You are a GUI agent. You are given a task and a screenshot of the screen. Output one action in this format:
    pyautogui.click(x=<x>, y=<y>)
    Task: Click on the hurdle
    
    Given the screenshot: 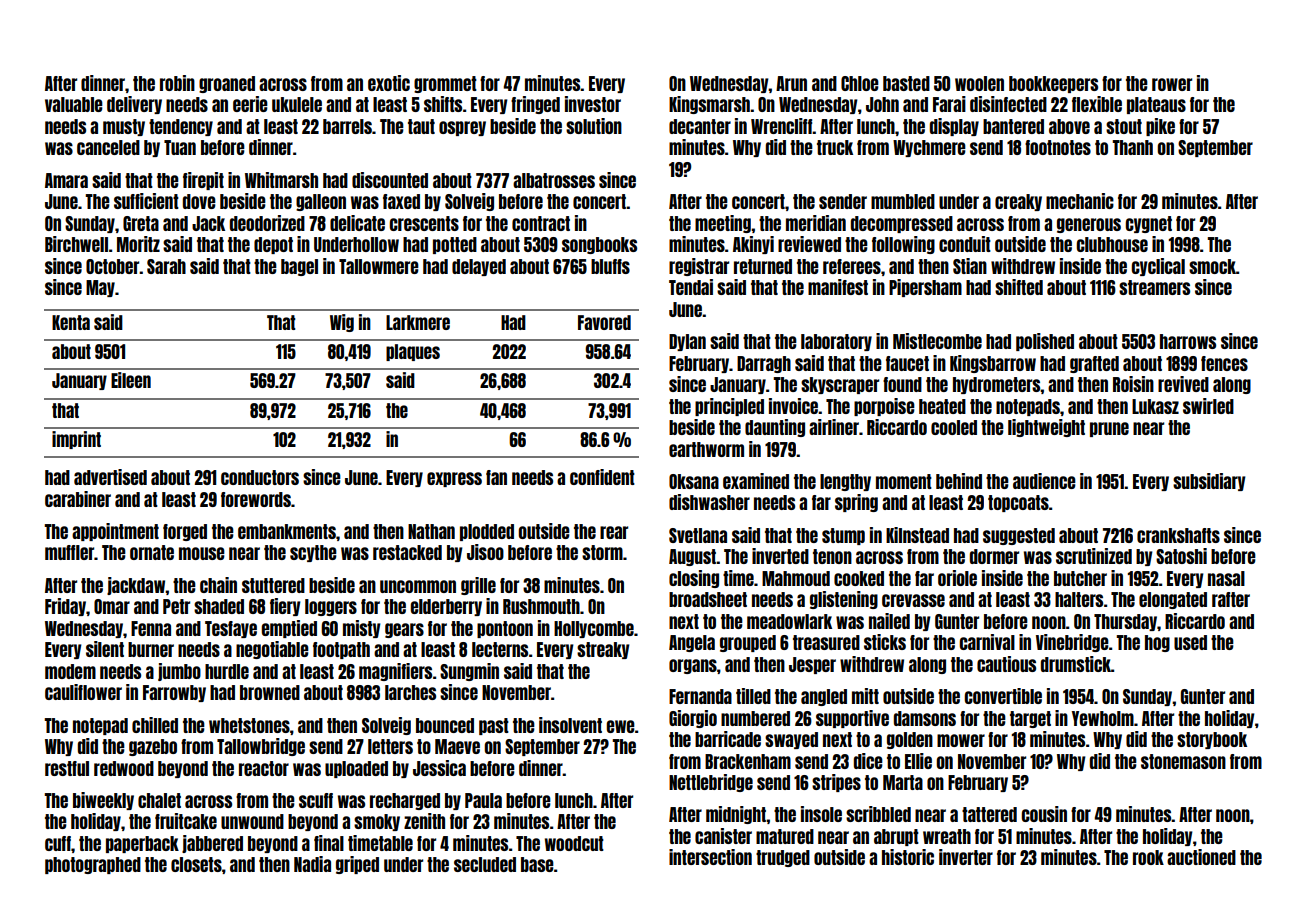 What is the action you would take?
    pyautogui.click(x=227, y=671)
